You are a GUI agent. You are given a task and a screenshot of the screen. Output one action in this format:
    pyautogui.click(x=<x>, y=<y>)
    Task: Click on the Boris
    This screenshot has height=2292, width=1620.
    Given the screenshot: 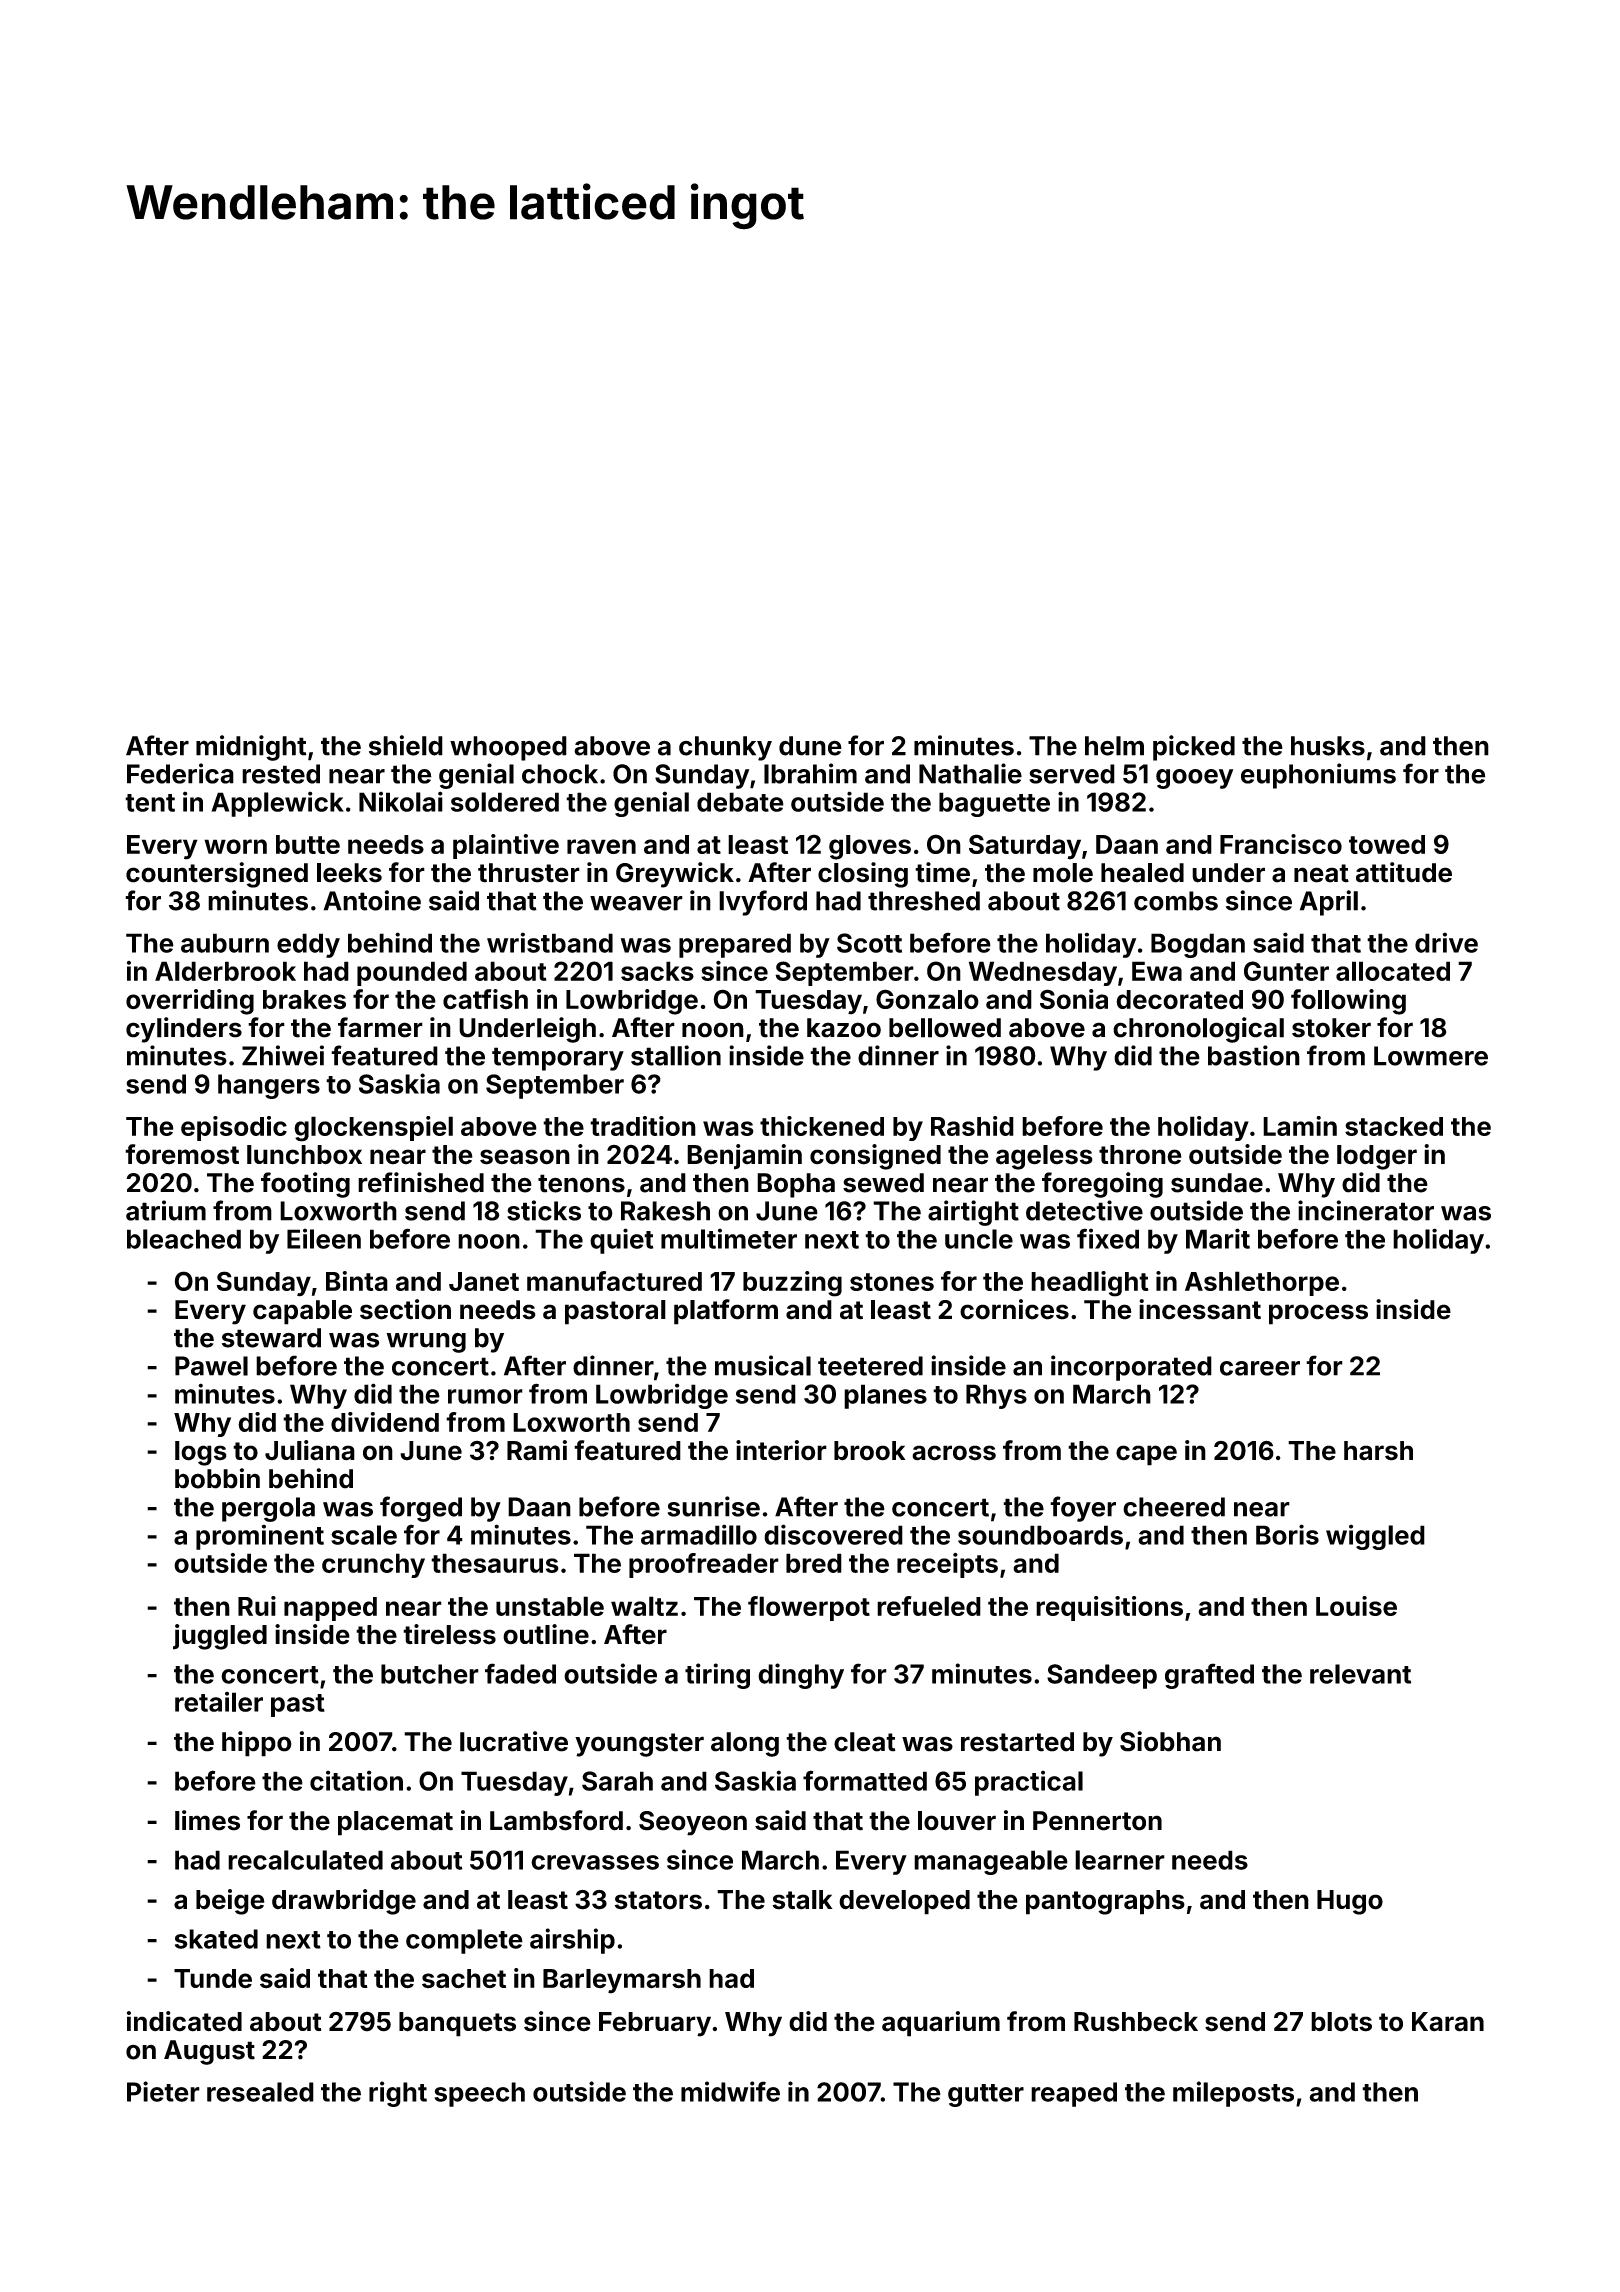 What is the action you would take?
    pyautogui.click(x=1287, y=1534)
